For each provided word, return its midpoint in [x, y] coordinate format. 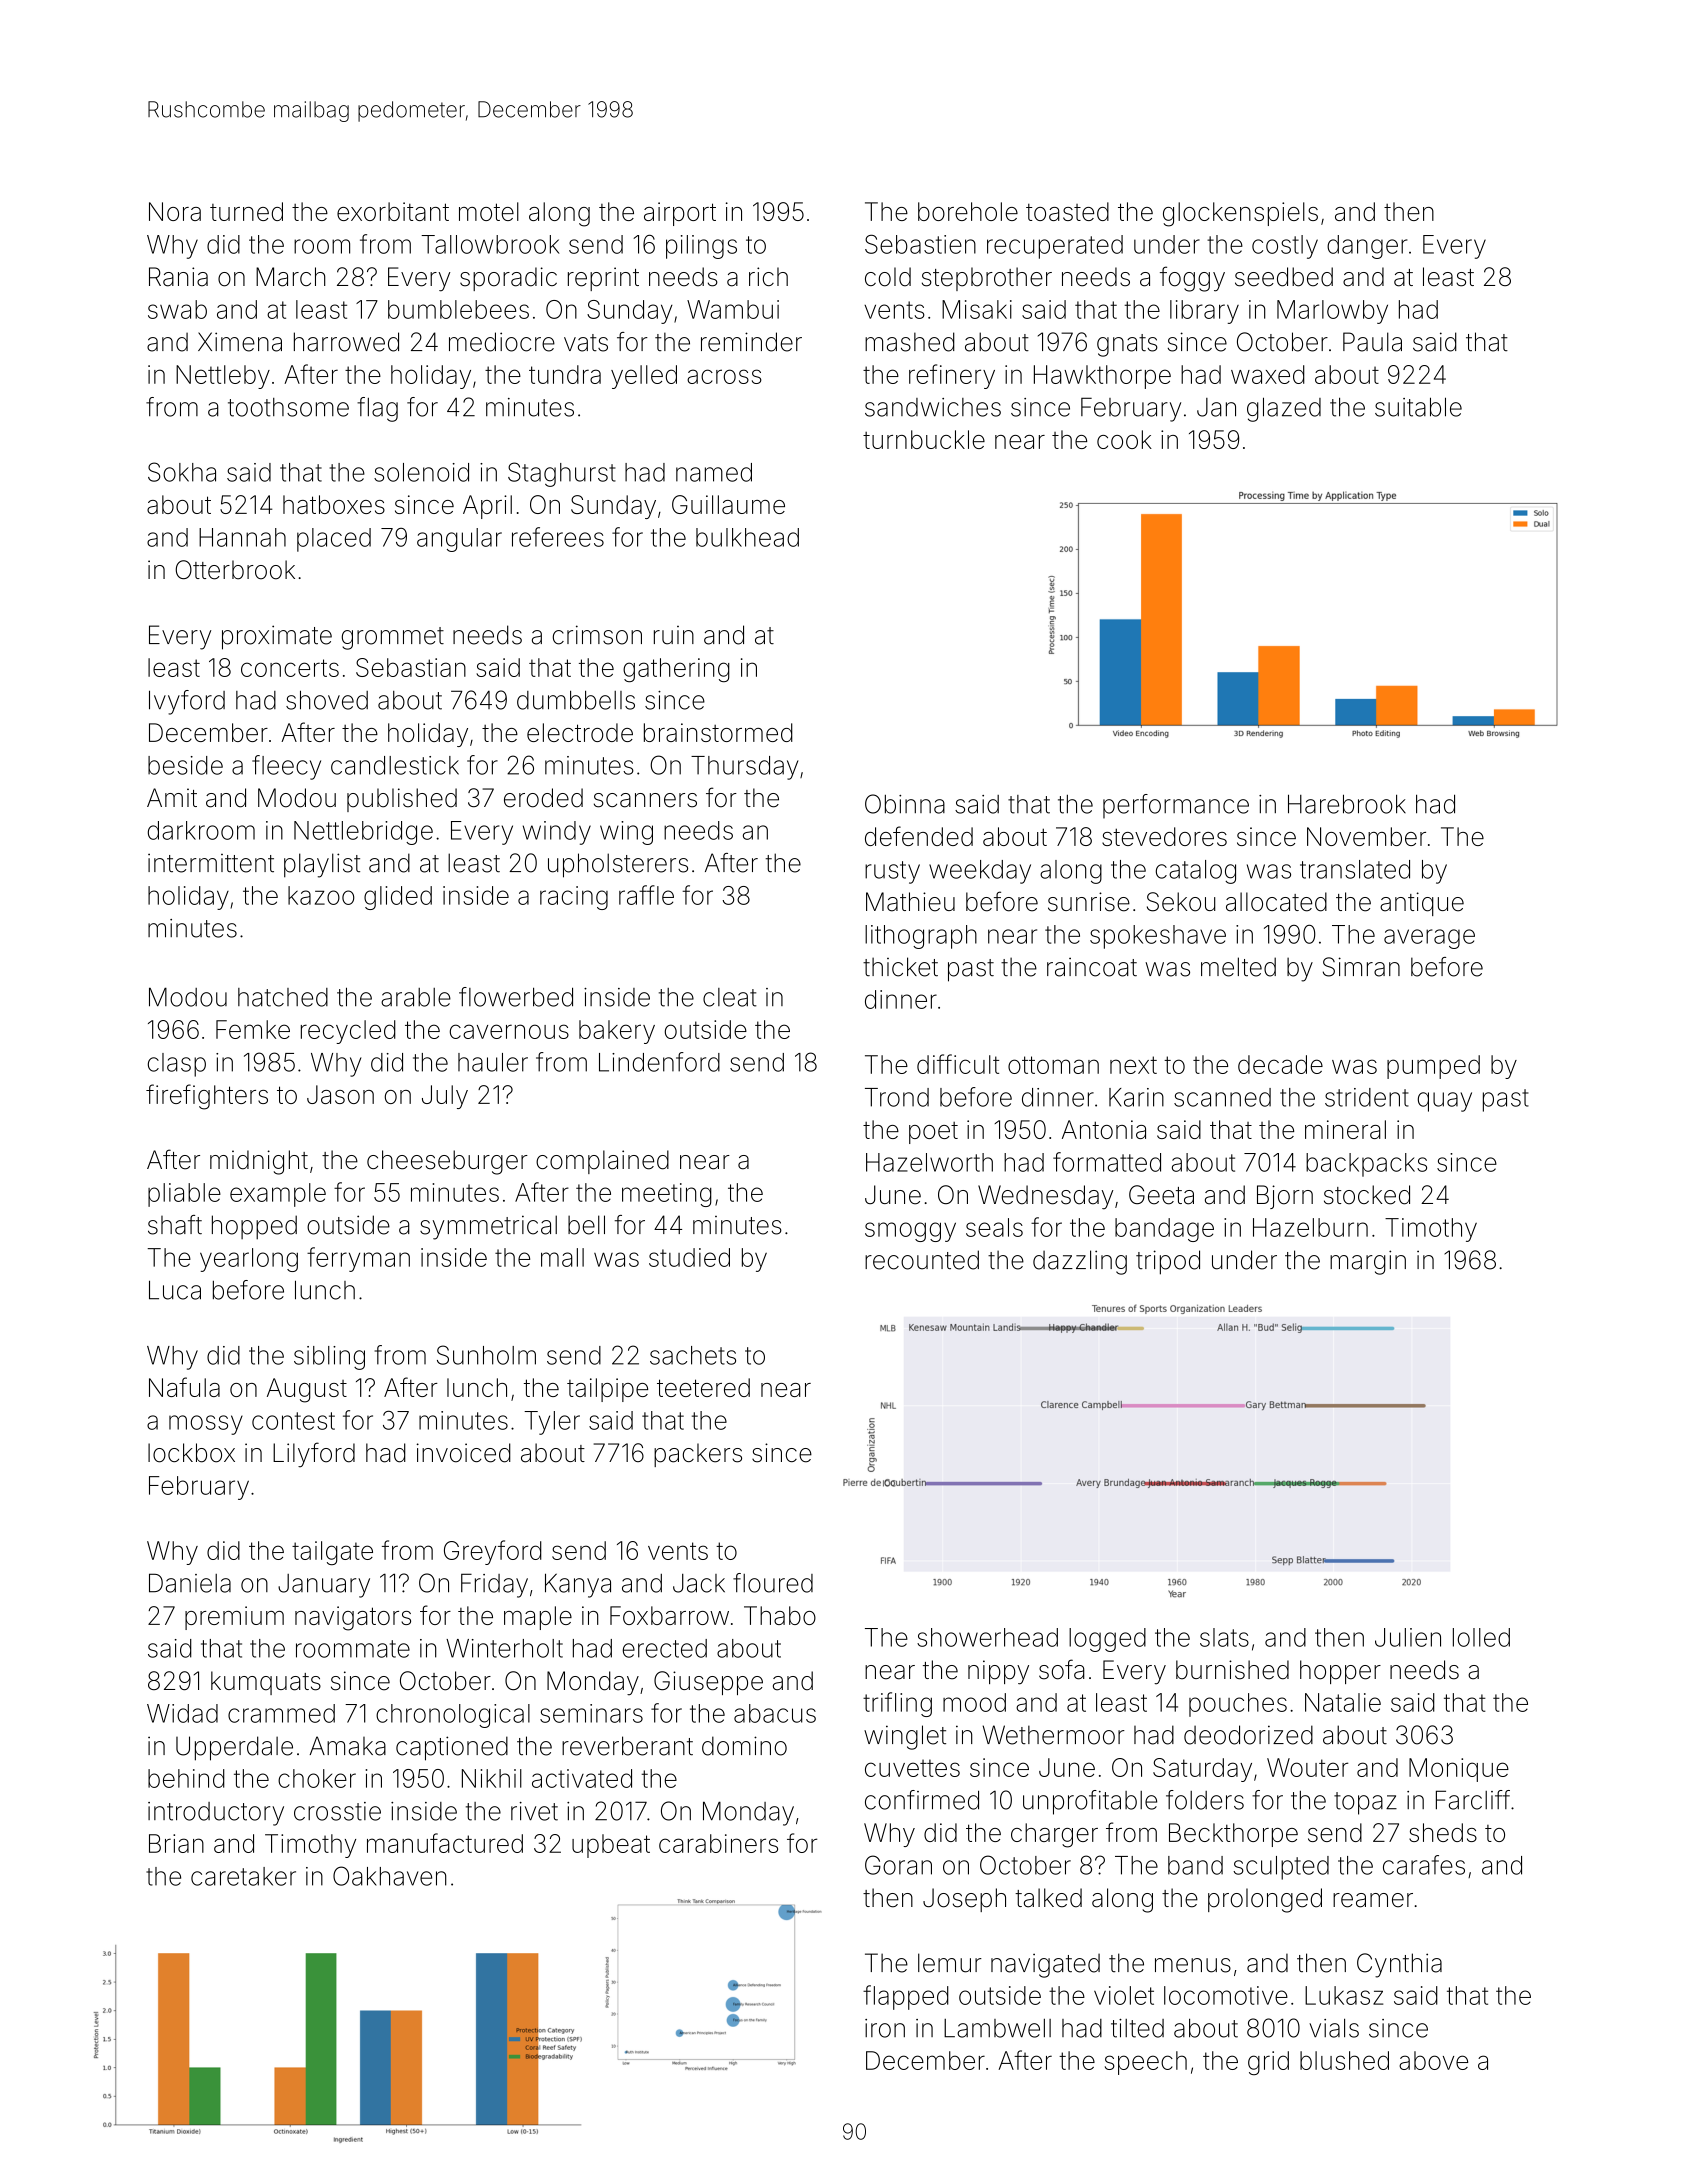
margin [1368, 1262]
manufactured [445, 1843]
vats [586, 343]
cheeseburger [447, 1162]
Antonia [1104, 1129]
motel [489, 211]
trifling [897, 1704]
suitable [1418, 407]
